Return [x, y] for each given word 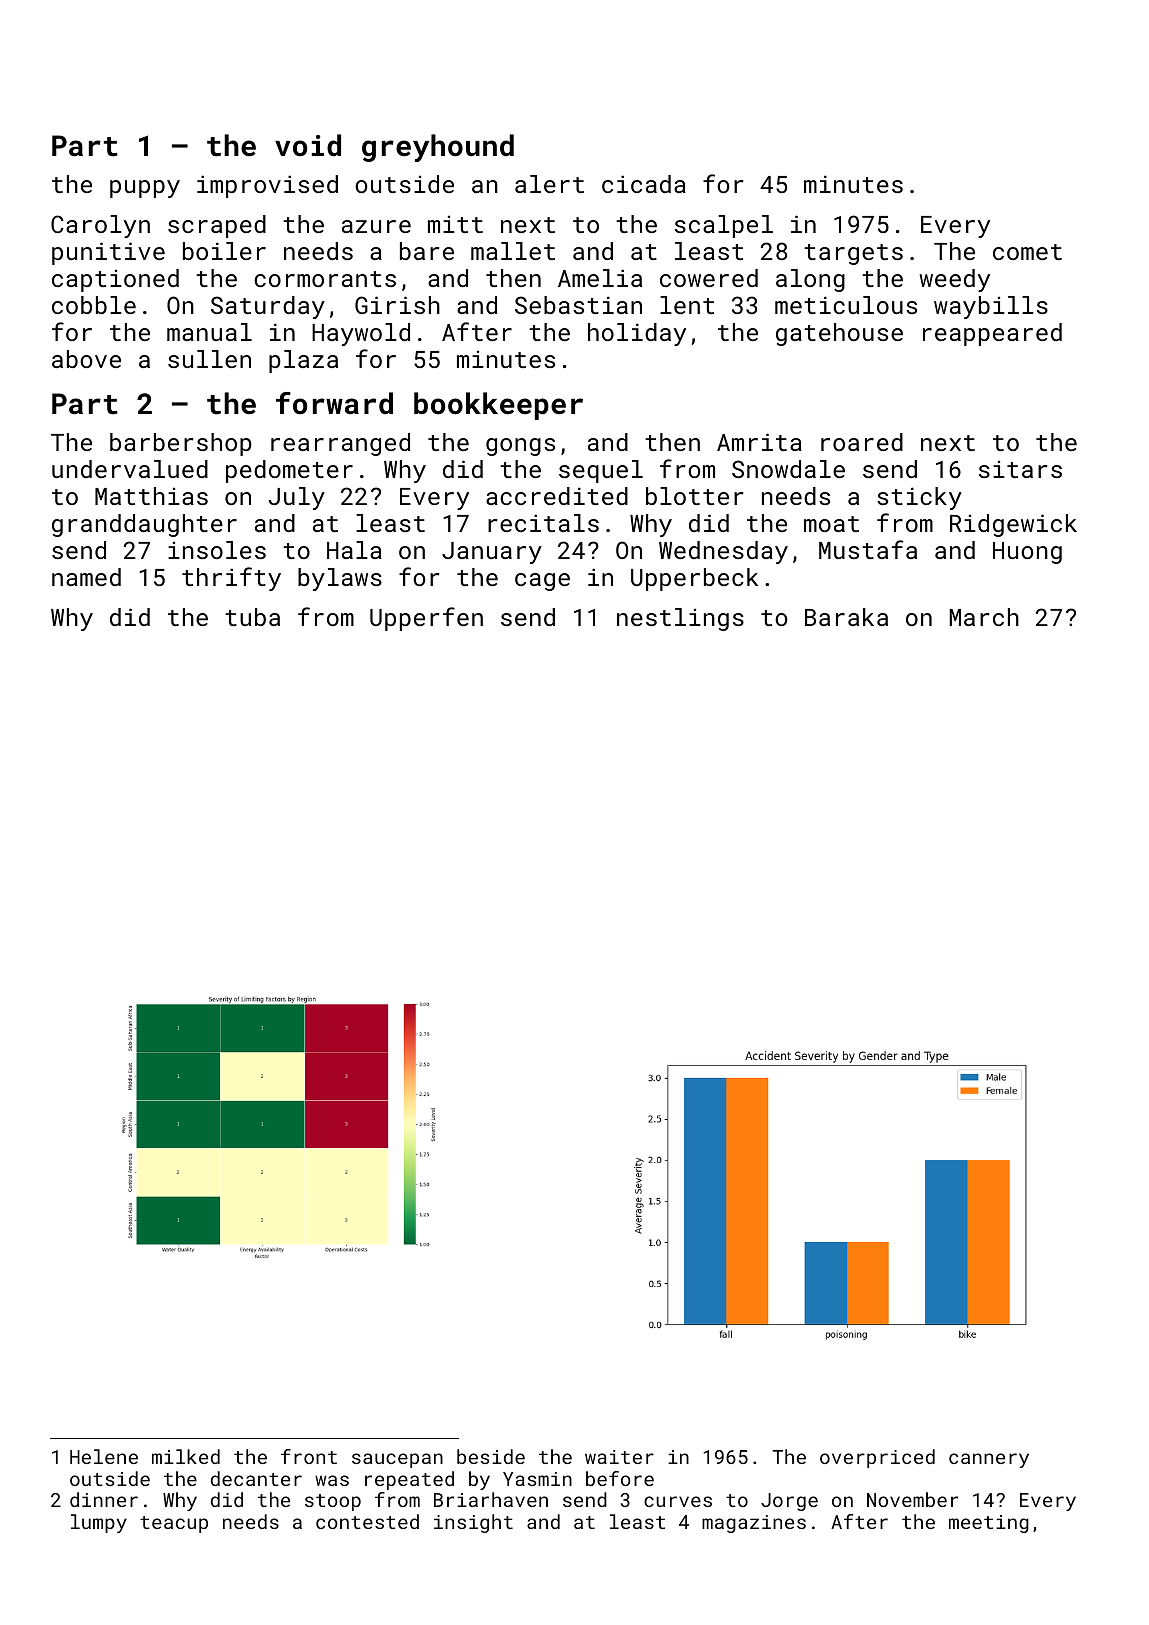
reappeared [992, 334]
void [308, 145]
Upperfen [426, 619]
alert [549, 184]
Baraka [846, 617]
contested [367, 1521]
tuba [252, 617]
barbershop [181, 444]
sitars [1020, 469]
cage [542, 582]
